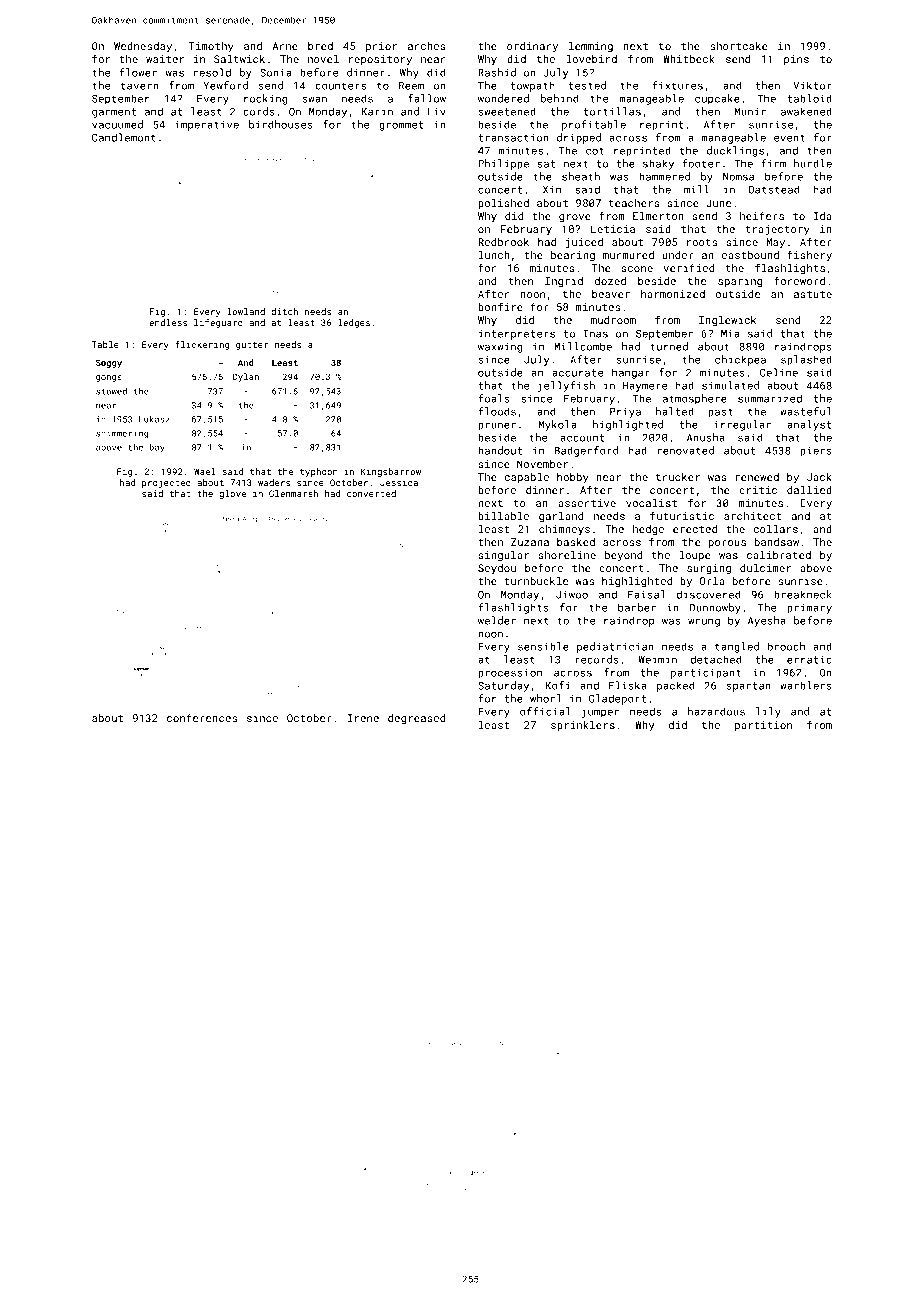 Image resolution: width=924 pixels, height=1308 pixels. Describe the element at coordinates (695, 529) in the screenshot. I see `erected` at that location.
